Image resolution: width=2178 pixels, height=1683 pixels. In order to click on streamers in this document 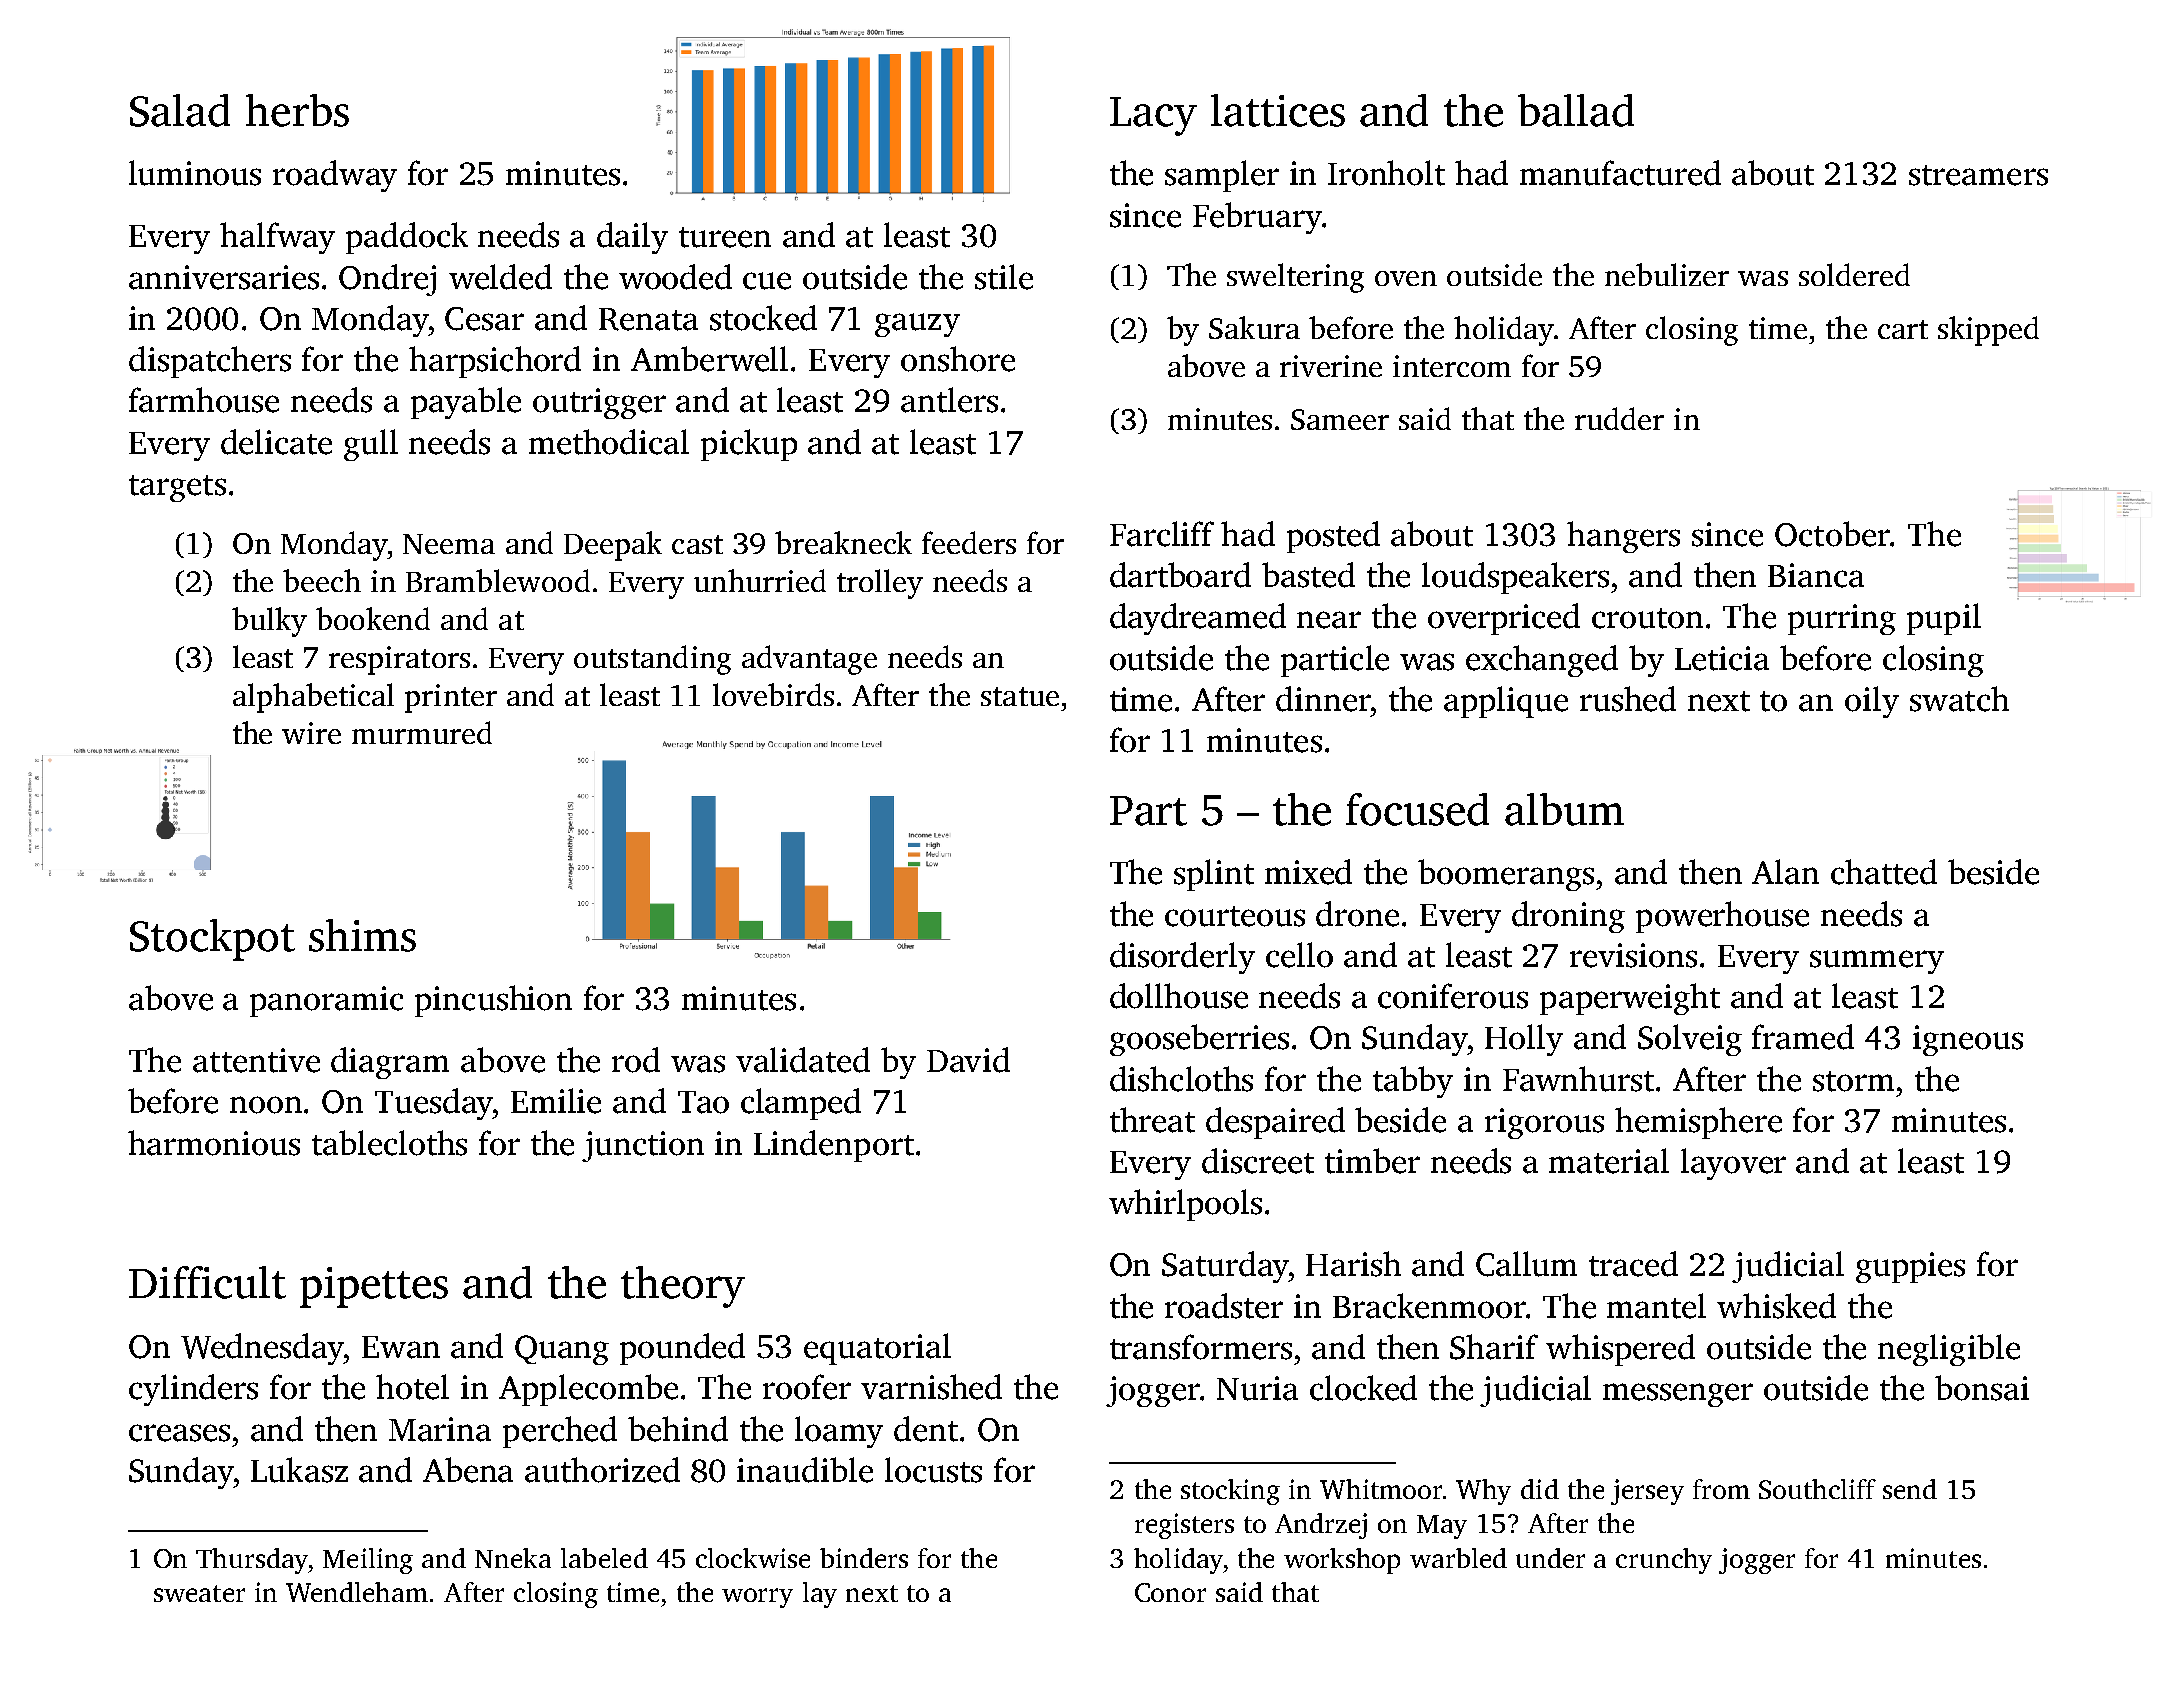, I will do `click(1978, 175)`.
